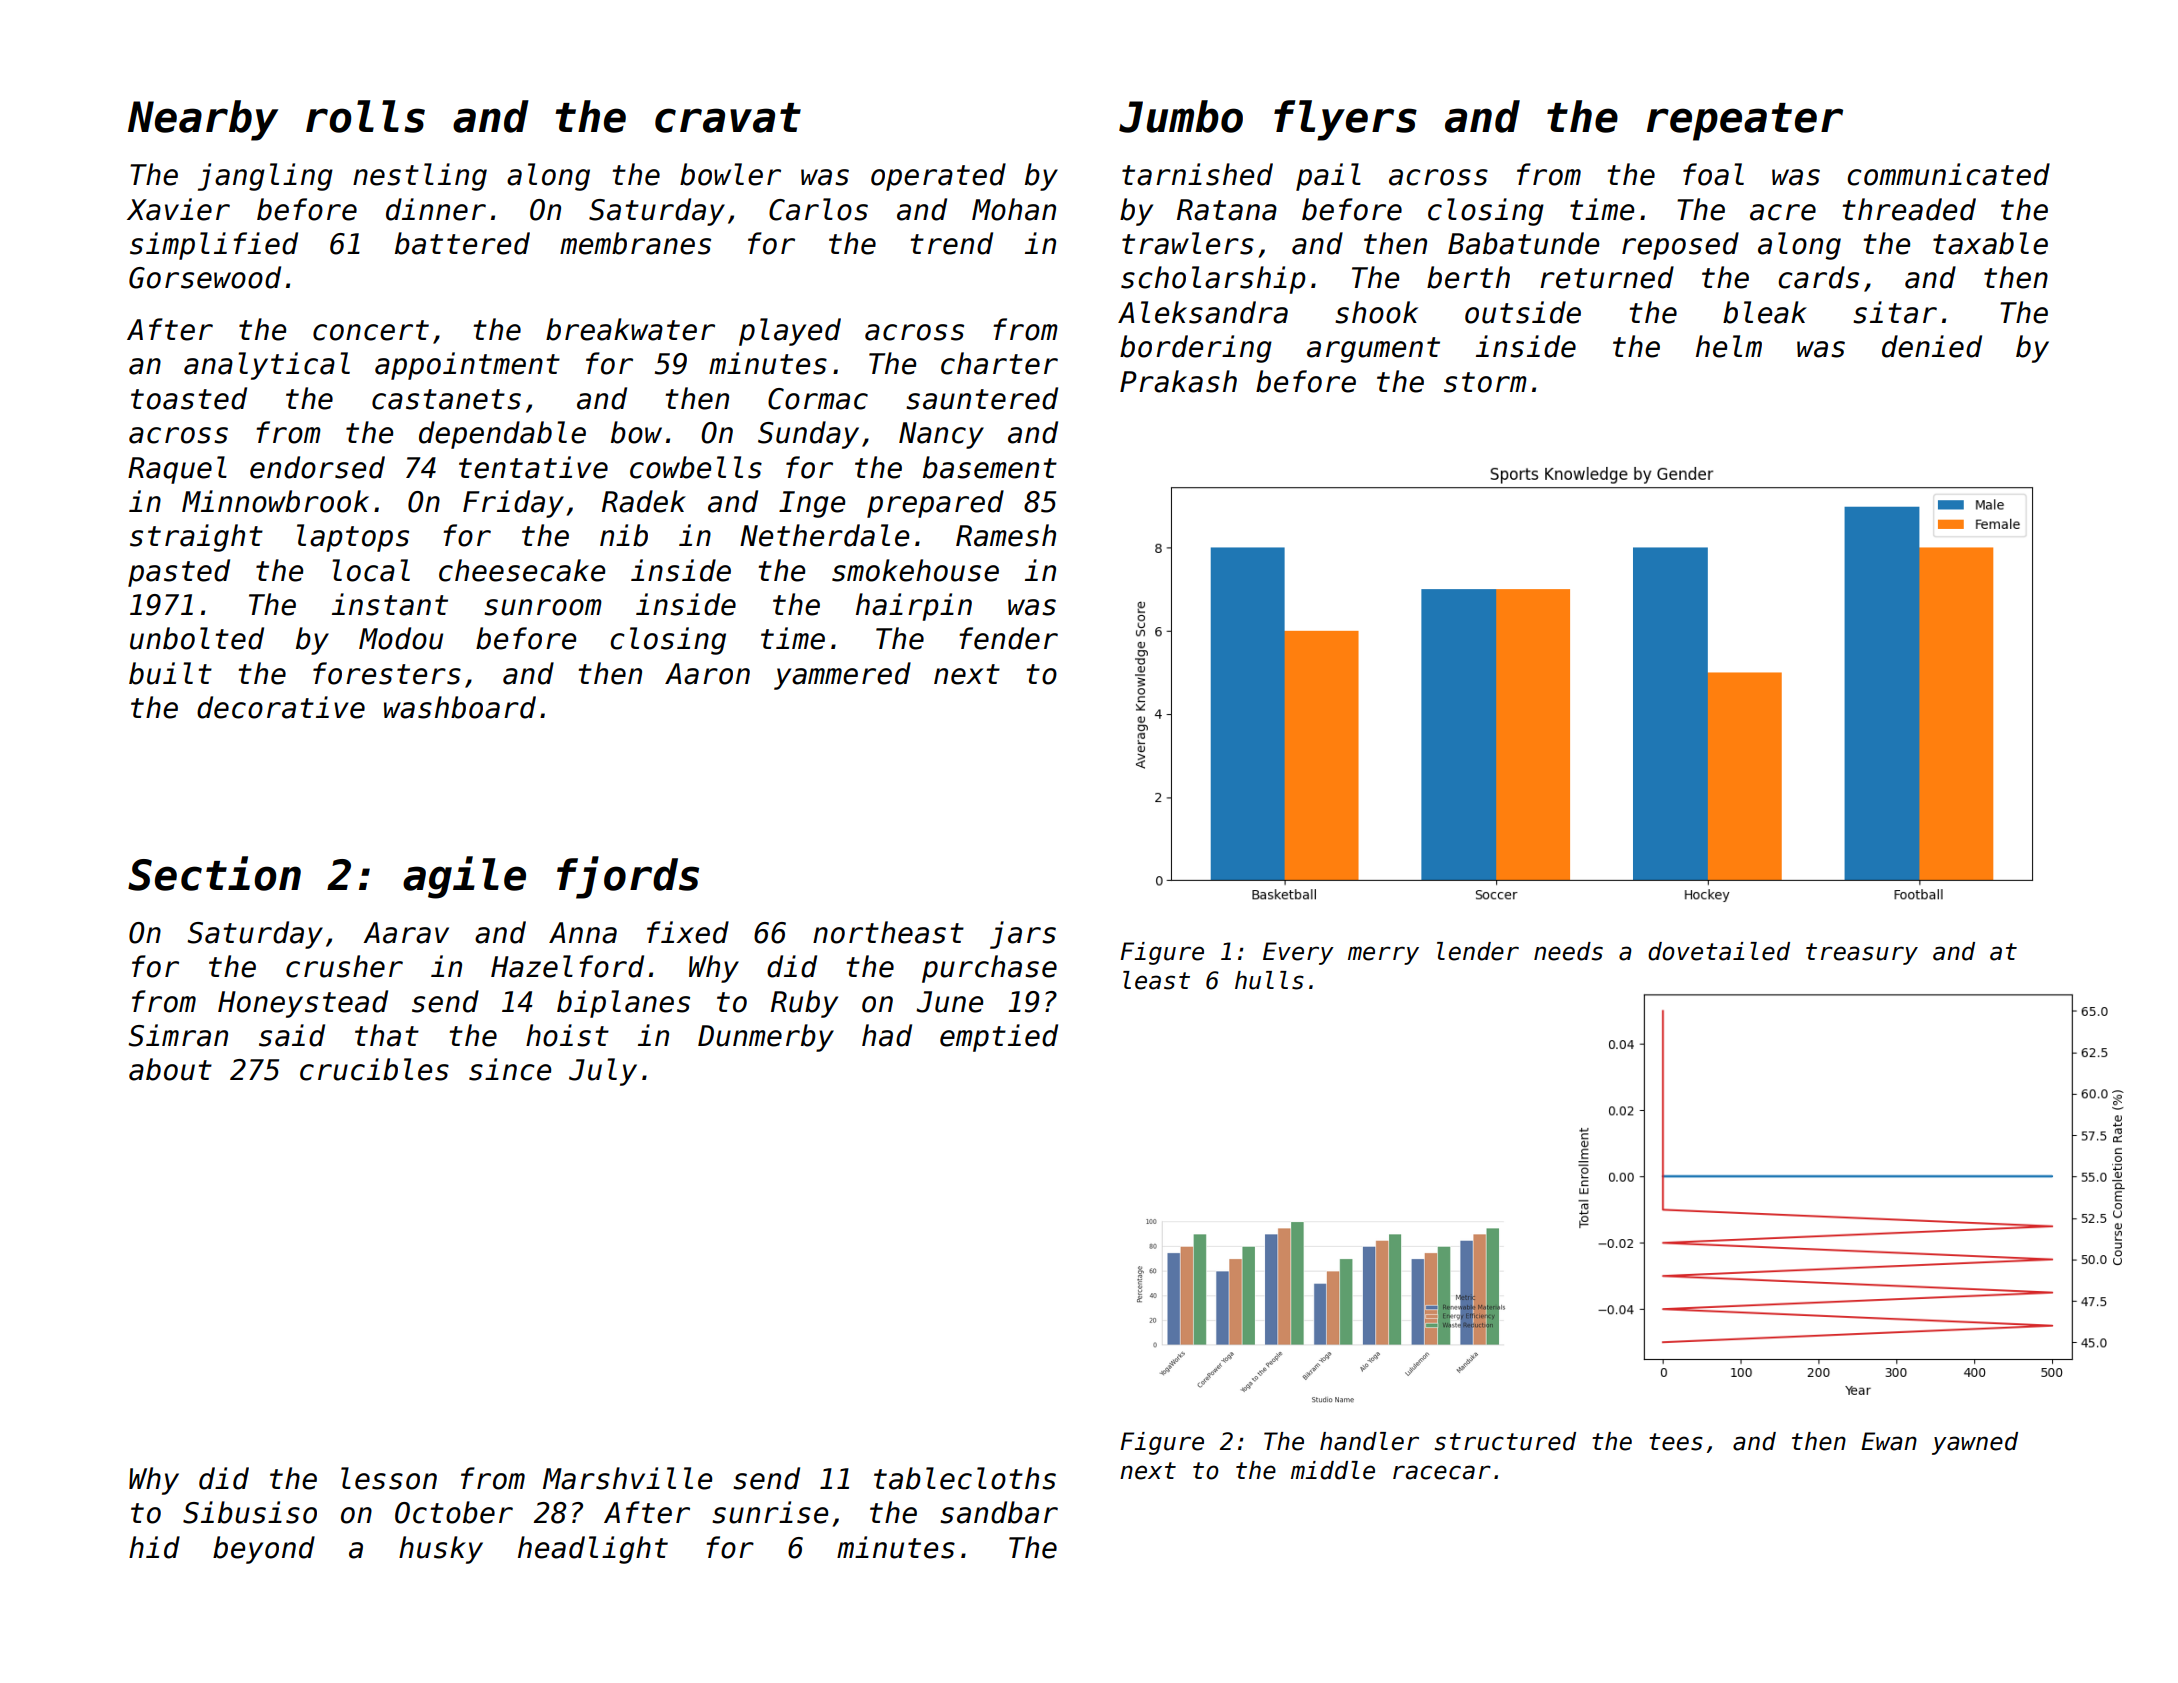  What do you see at coordinates (1008, 638) in the screenshot?
I see `fender` at bounding box center [1008, 638].
